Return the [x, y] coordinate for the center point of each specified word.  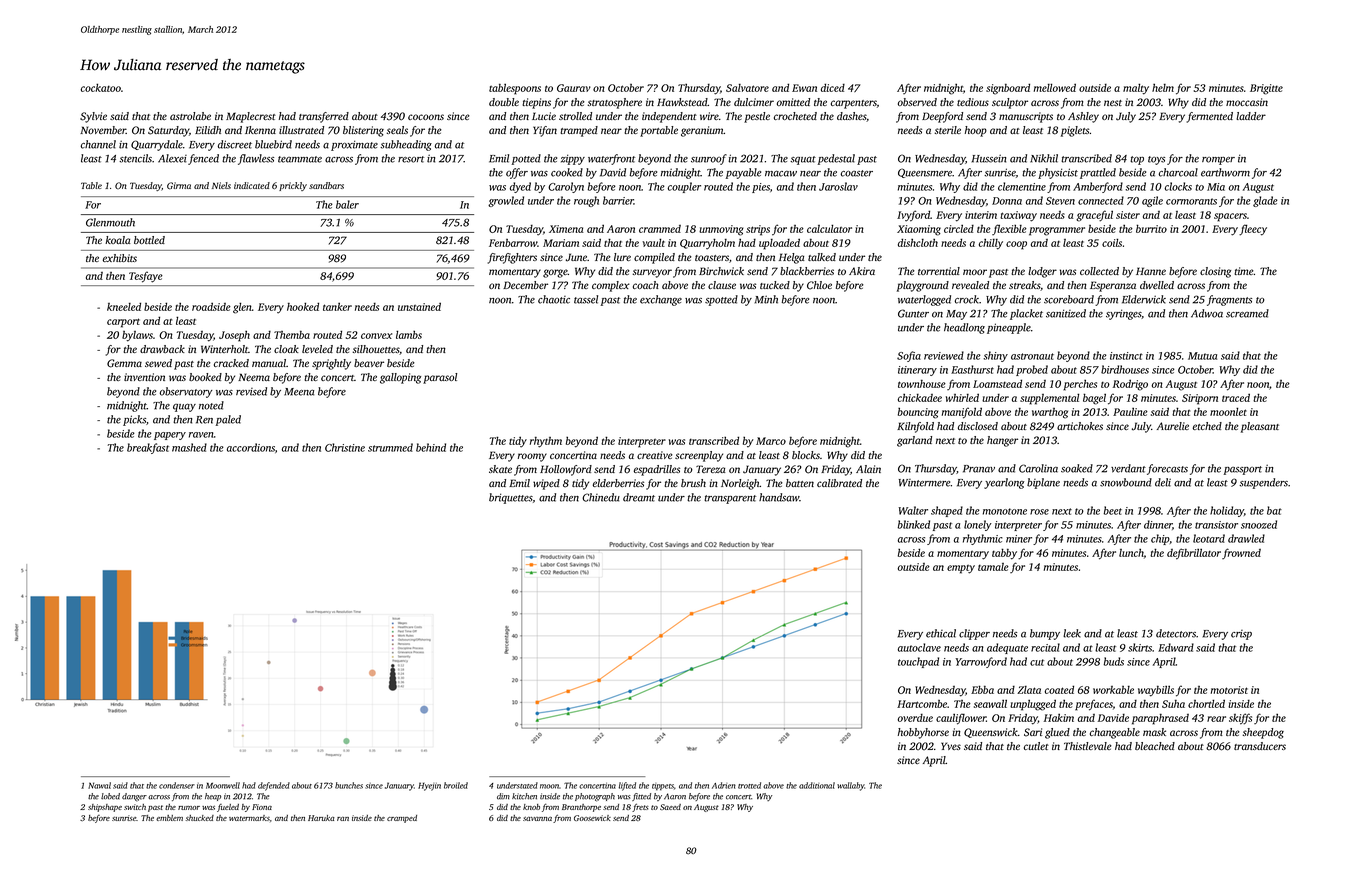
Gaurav [574, 88]
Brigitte [1266, 89]
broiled [456, 785]
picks [134, 420]
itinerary [917, 371]
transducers [1260, 746]
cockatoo [101, 87]
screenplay [699, 456]
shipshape [105, 808]
